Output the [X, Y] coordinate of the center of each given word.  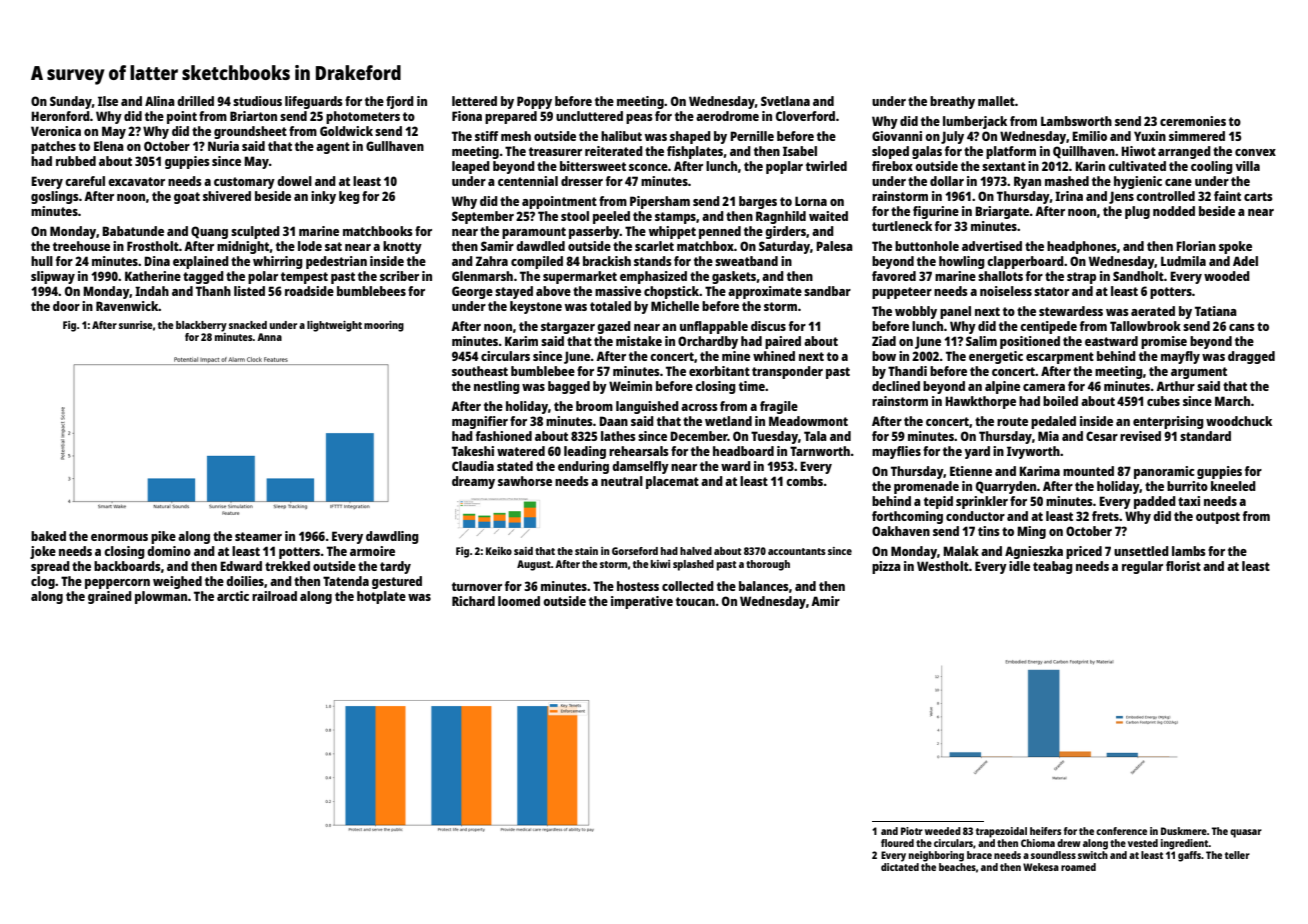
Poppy [534, 102]
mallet [996, 101]
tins [989, 531]
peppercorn [117, 584]
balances [764, 586]
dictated [900, 867]
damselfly [640, 467]
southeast [480, 371]
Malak [961, 551]
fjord [400, 102]
